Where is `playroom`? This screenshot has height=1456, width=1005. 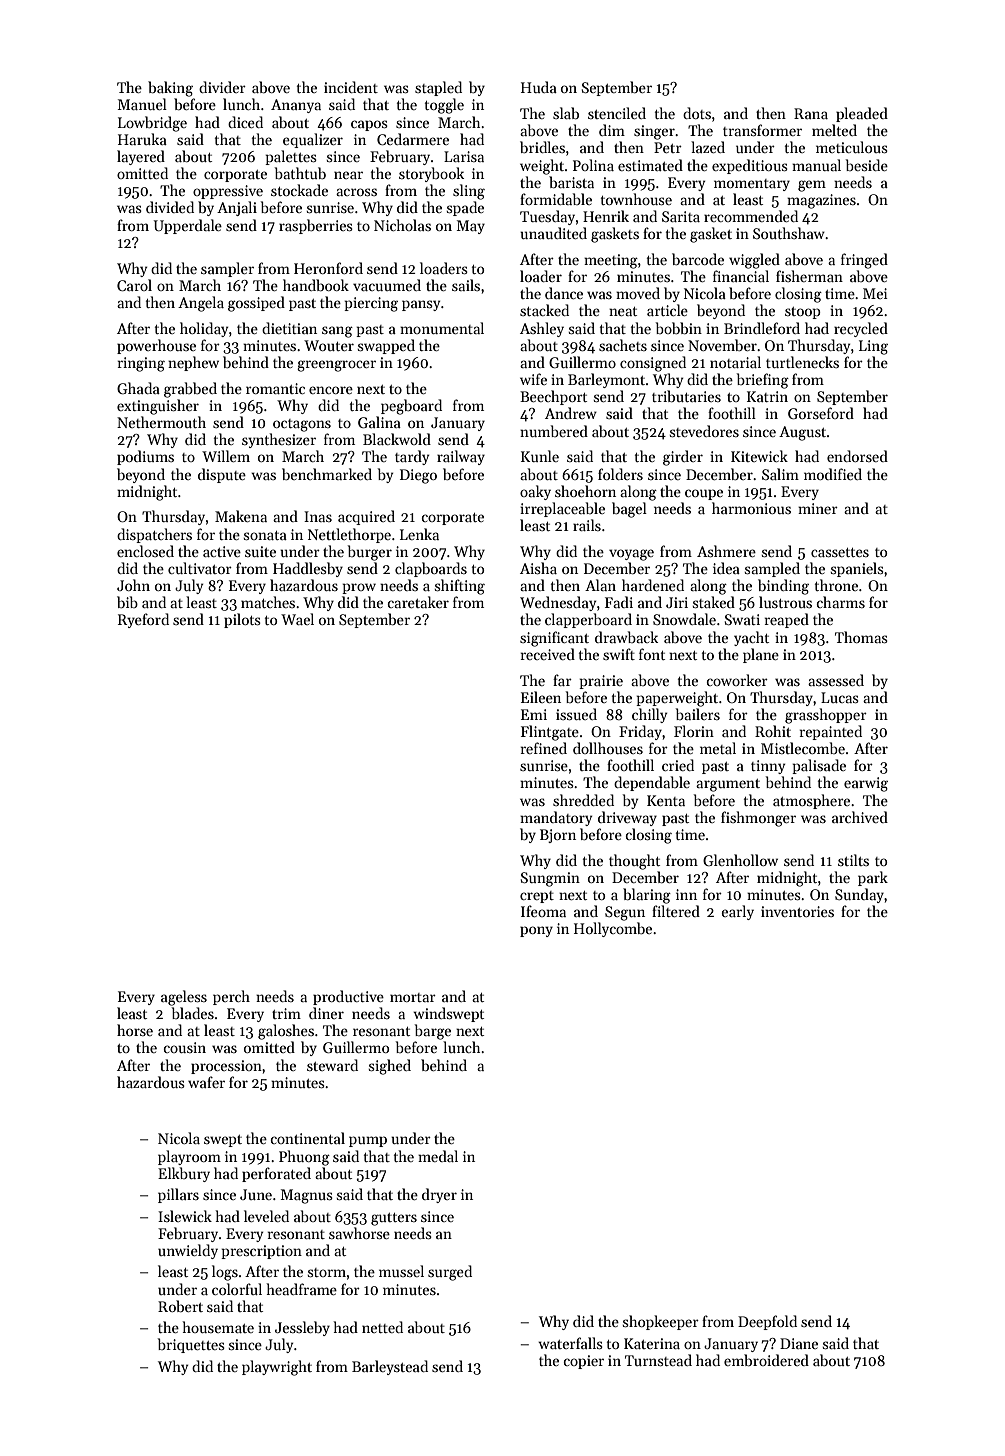 playroom is located at coordinates (189, 1157).
